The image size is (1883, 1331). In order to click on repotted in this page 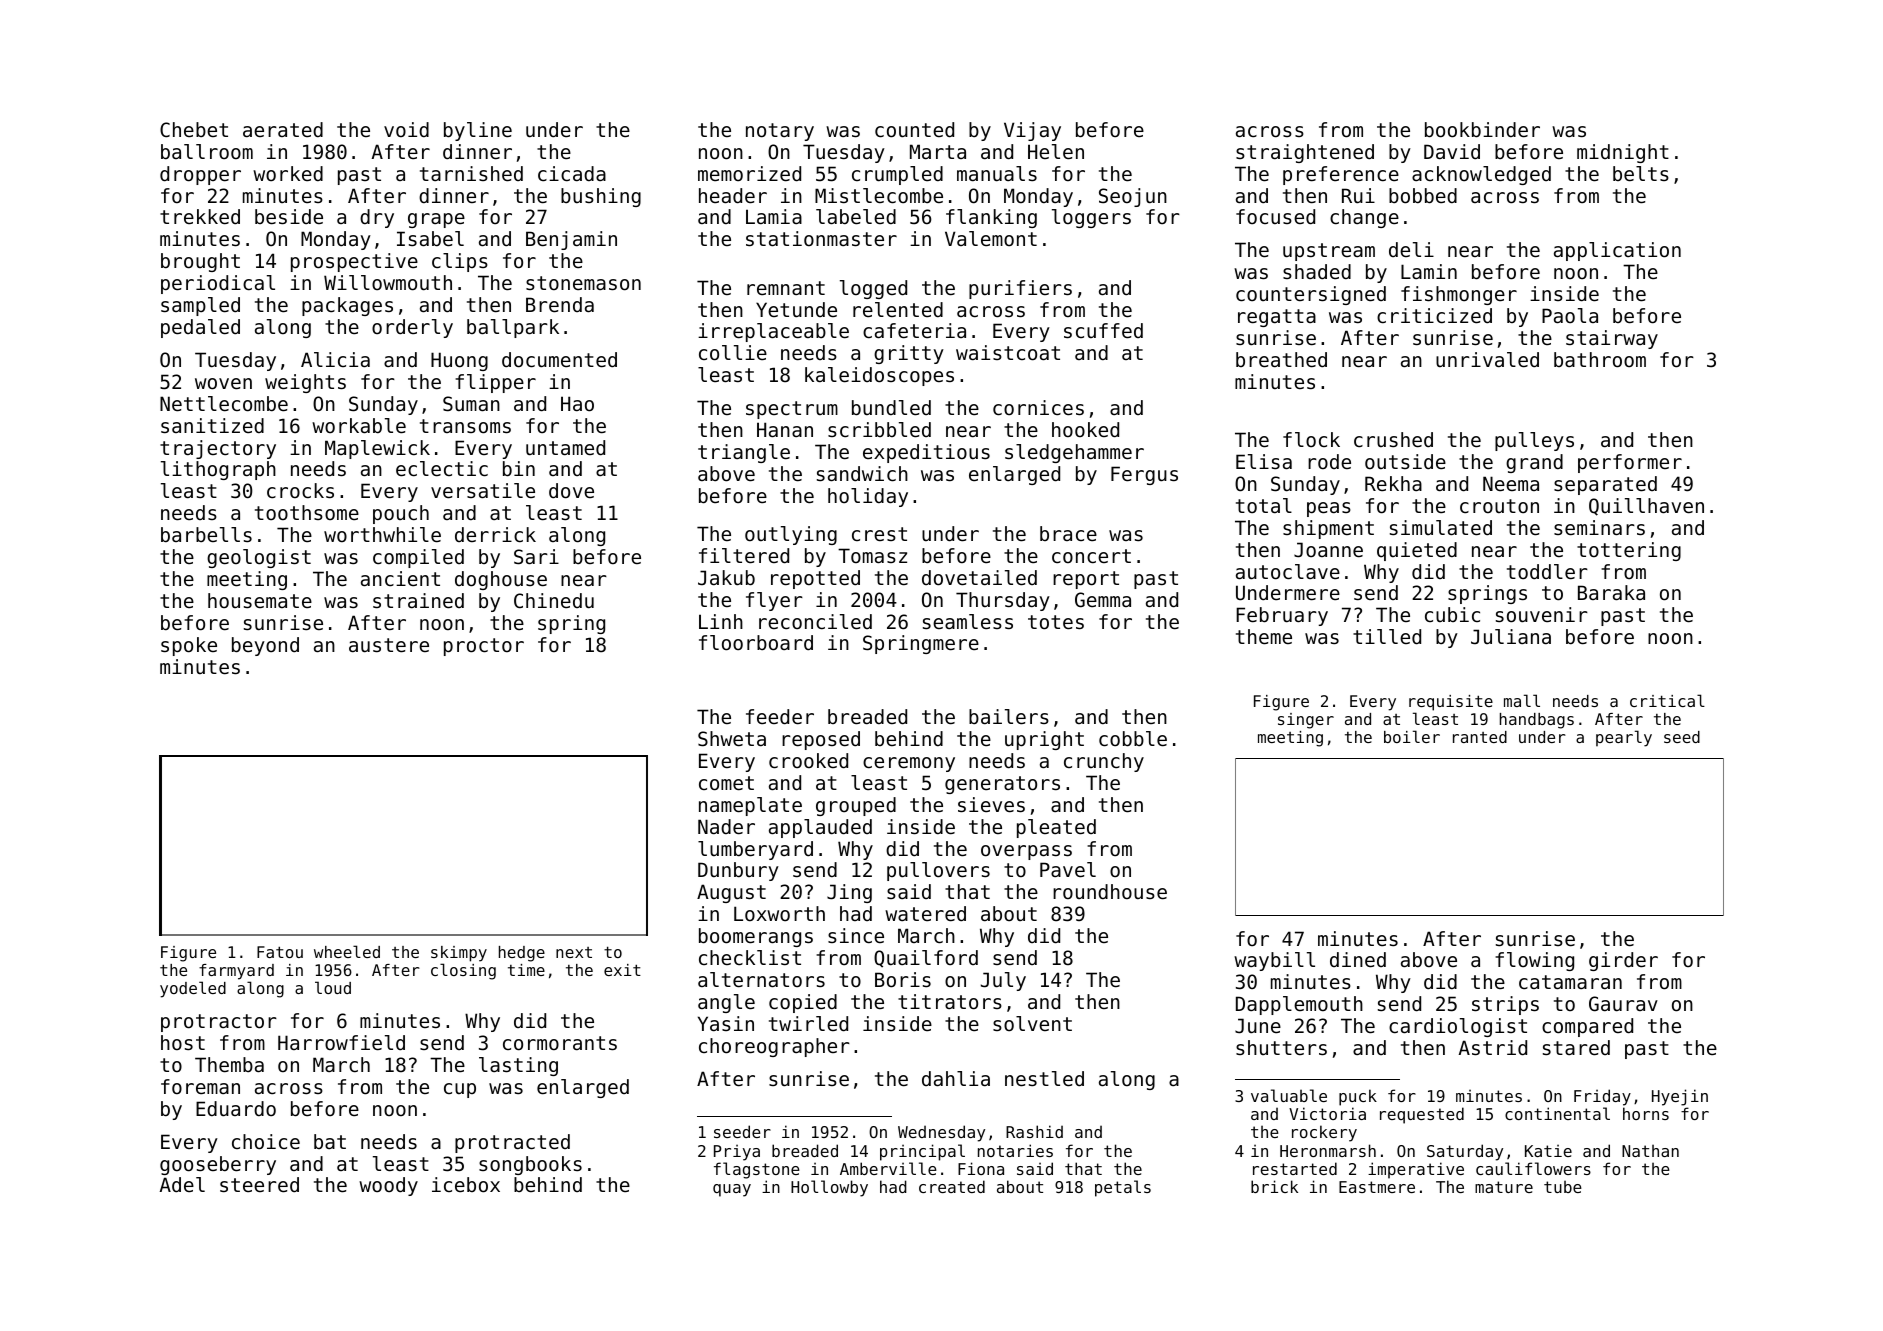, I will do `click(815, 579)`.
